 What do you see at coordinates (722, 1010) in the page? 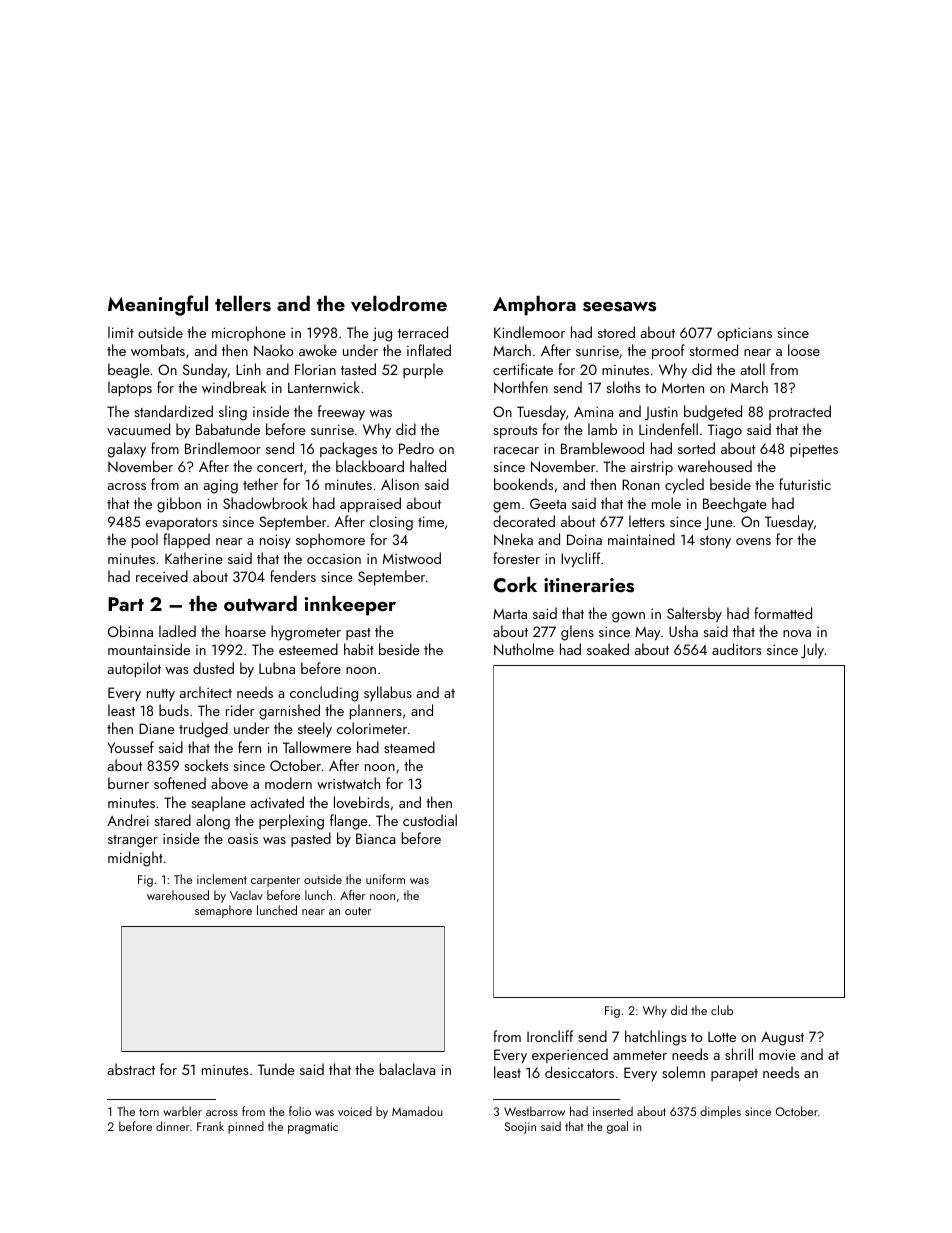
I see `club` at bounding box center [722, 1010].
